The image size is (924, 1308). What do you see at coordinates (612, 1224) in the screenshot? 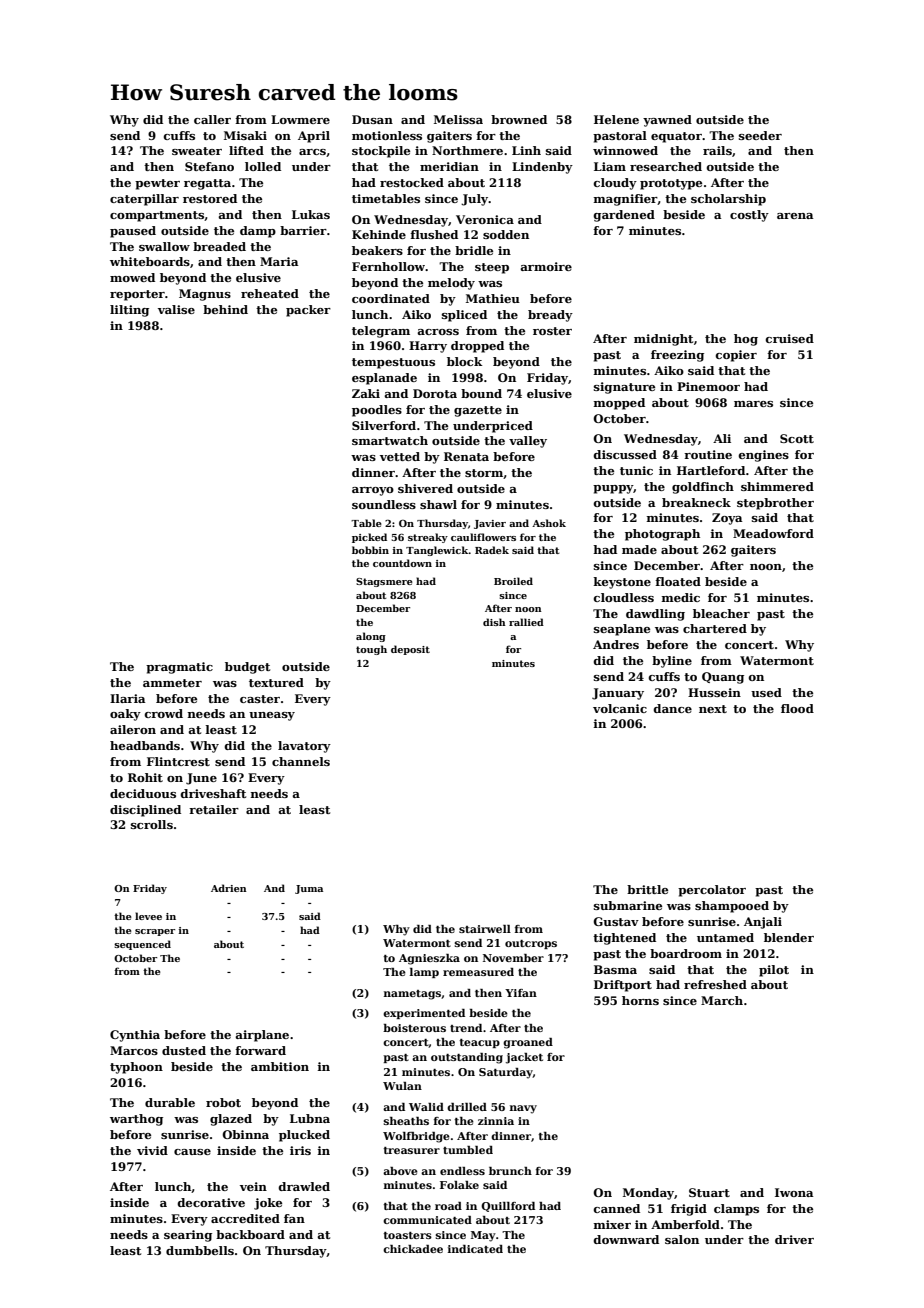
I see `mixer` at bounding box center [612, 1224].
